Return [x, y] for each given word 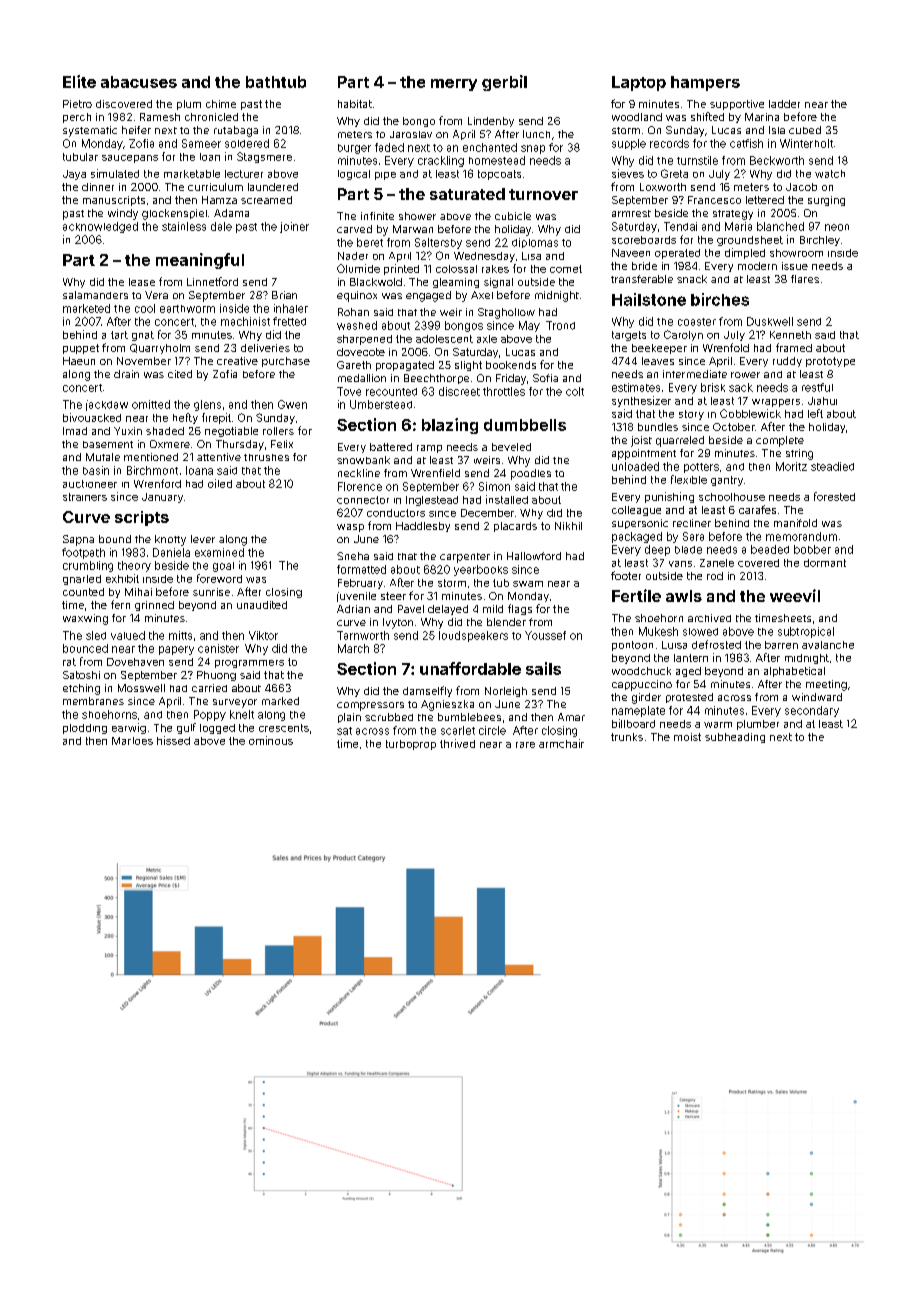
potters [701, 468]
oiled [220, 483]
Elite [79, 81]
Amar [571, 717]
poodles [531, 474]
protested [689, 698]
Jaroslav [411, 134]
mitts [180, 635]
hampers [705, 83]
